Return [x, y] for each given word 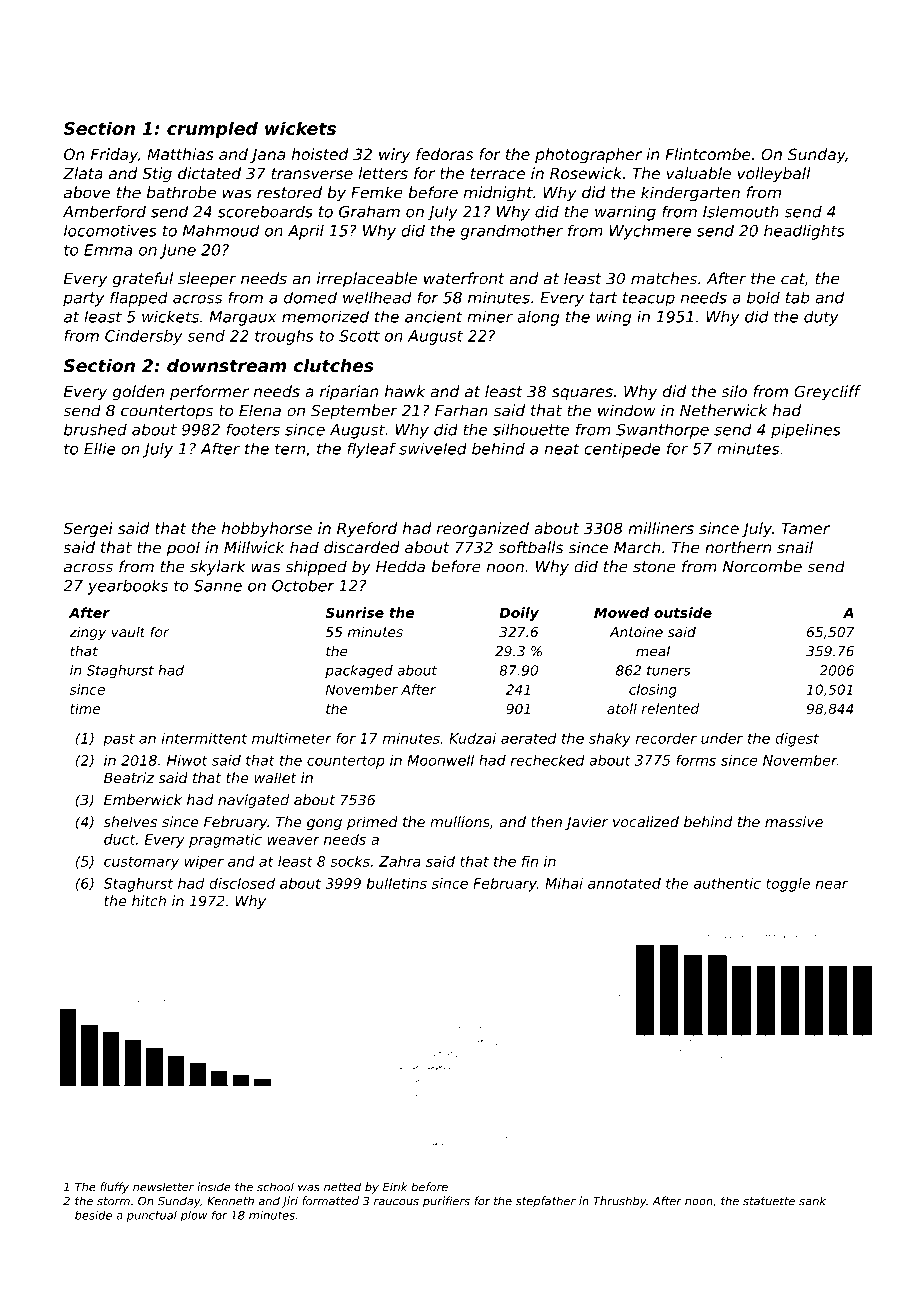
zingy [87, 633]
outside [683, 612]
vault [129, 631]
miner [490, 316]
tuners [668, 671]
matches [664, 278]
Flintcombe [708, 154]
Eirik [395, 1187]
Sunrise [354, 612]
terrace [498, 174]
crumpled [212, 130]
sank [812, 1201]
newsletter [163, 1187]
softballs [530, 547]
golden [138, 393]
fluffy [114, 1188]
